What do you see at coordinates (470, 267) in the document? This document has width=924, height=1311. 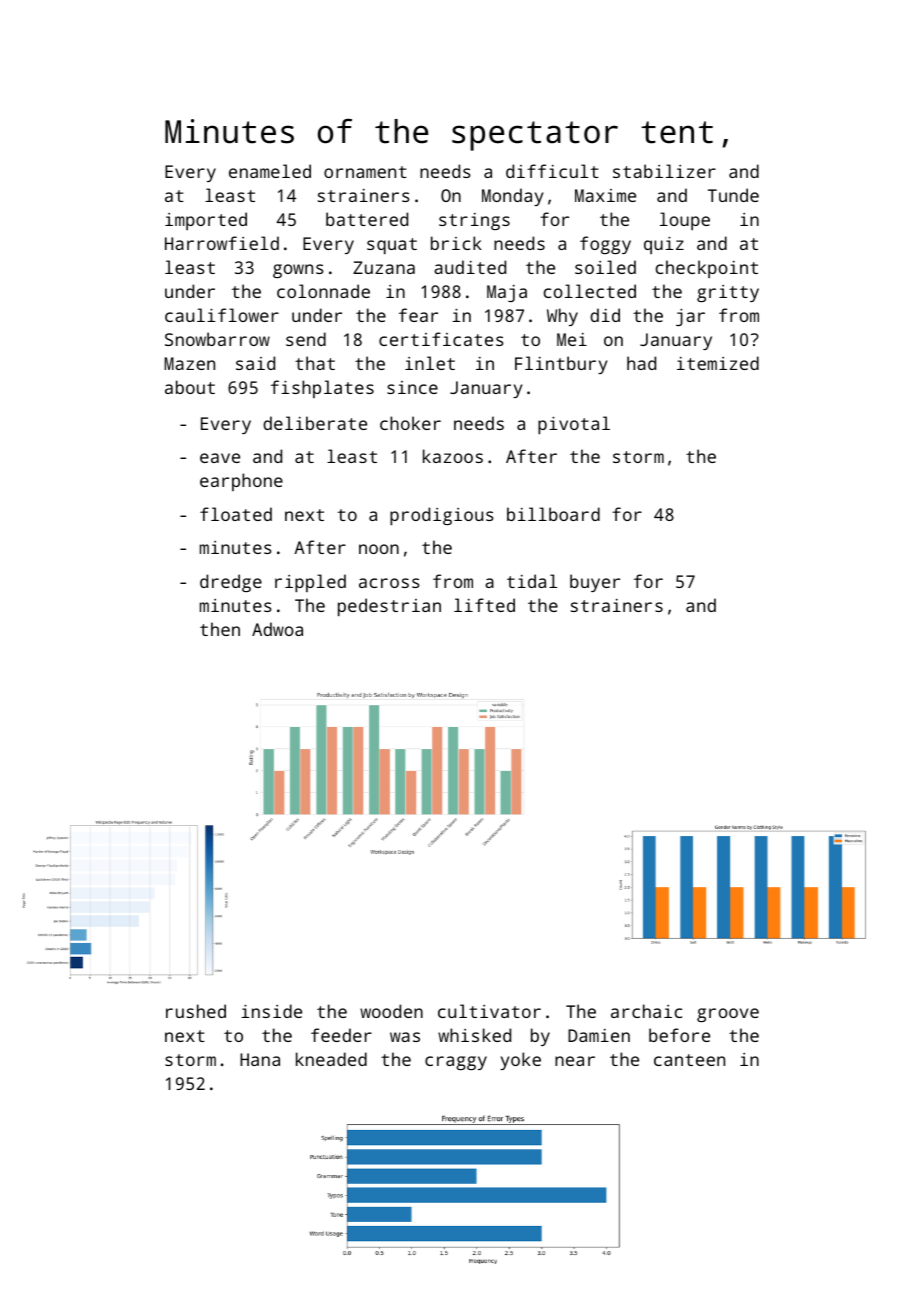 I see `audited` at bounding box center [470, 267].
